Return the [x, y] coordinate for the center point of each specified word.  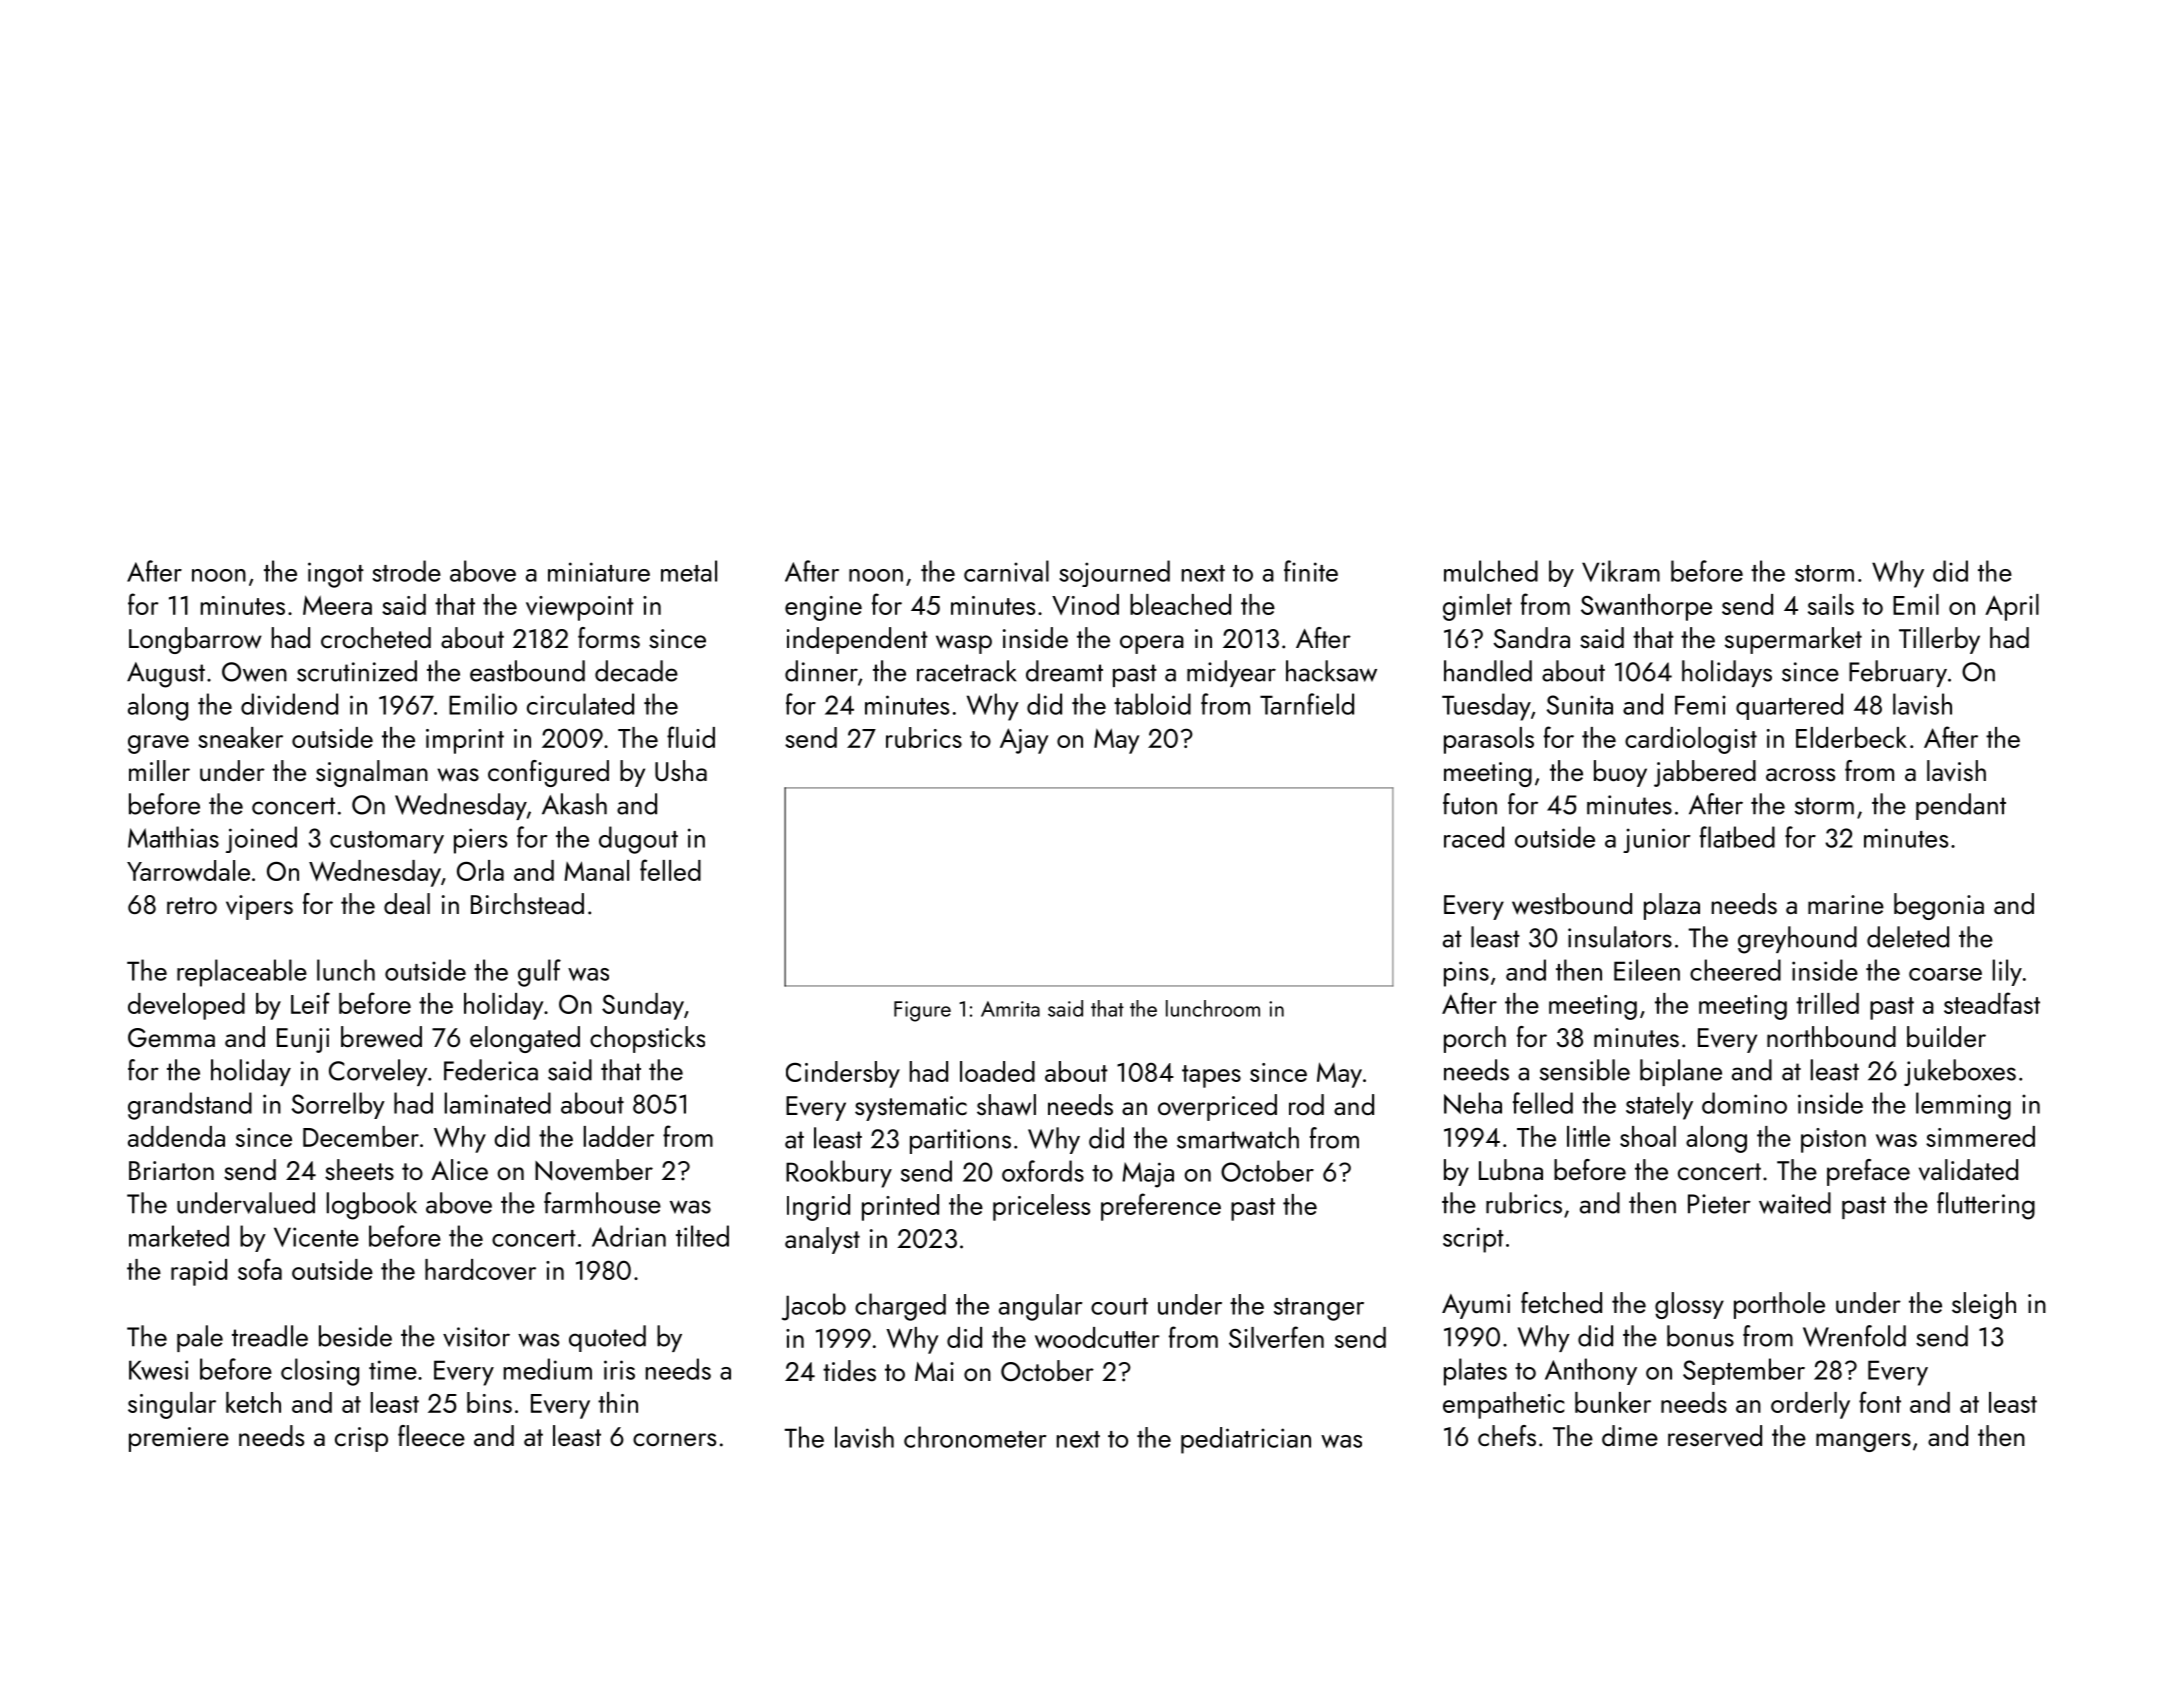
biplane [1681, 1072]
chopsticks [647, 1039]
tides [849, 1370]
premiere [179, 1439]
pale [200, 1338]
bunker [1613, 1402]
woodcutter [1097, 1337]
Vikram [1621, 571]
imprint [465, 741]
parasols [1489, 740]
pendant [1961, 806]
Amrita [1010, 1009]
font [1880, 1402]
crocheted [376, 637]
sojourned [1114, 573]
